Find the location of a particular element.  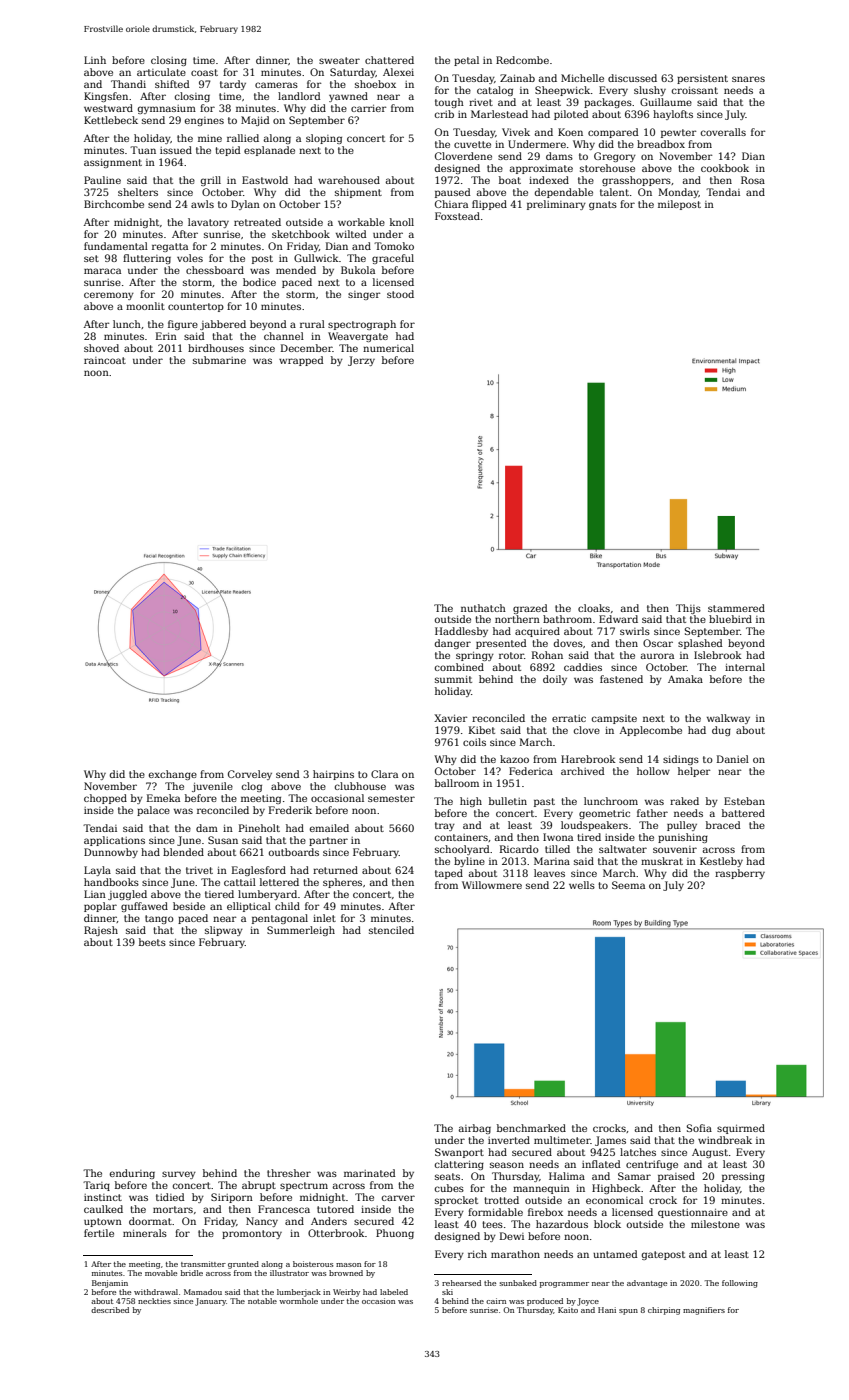

danger is located at coordinates (452, 644).
